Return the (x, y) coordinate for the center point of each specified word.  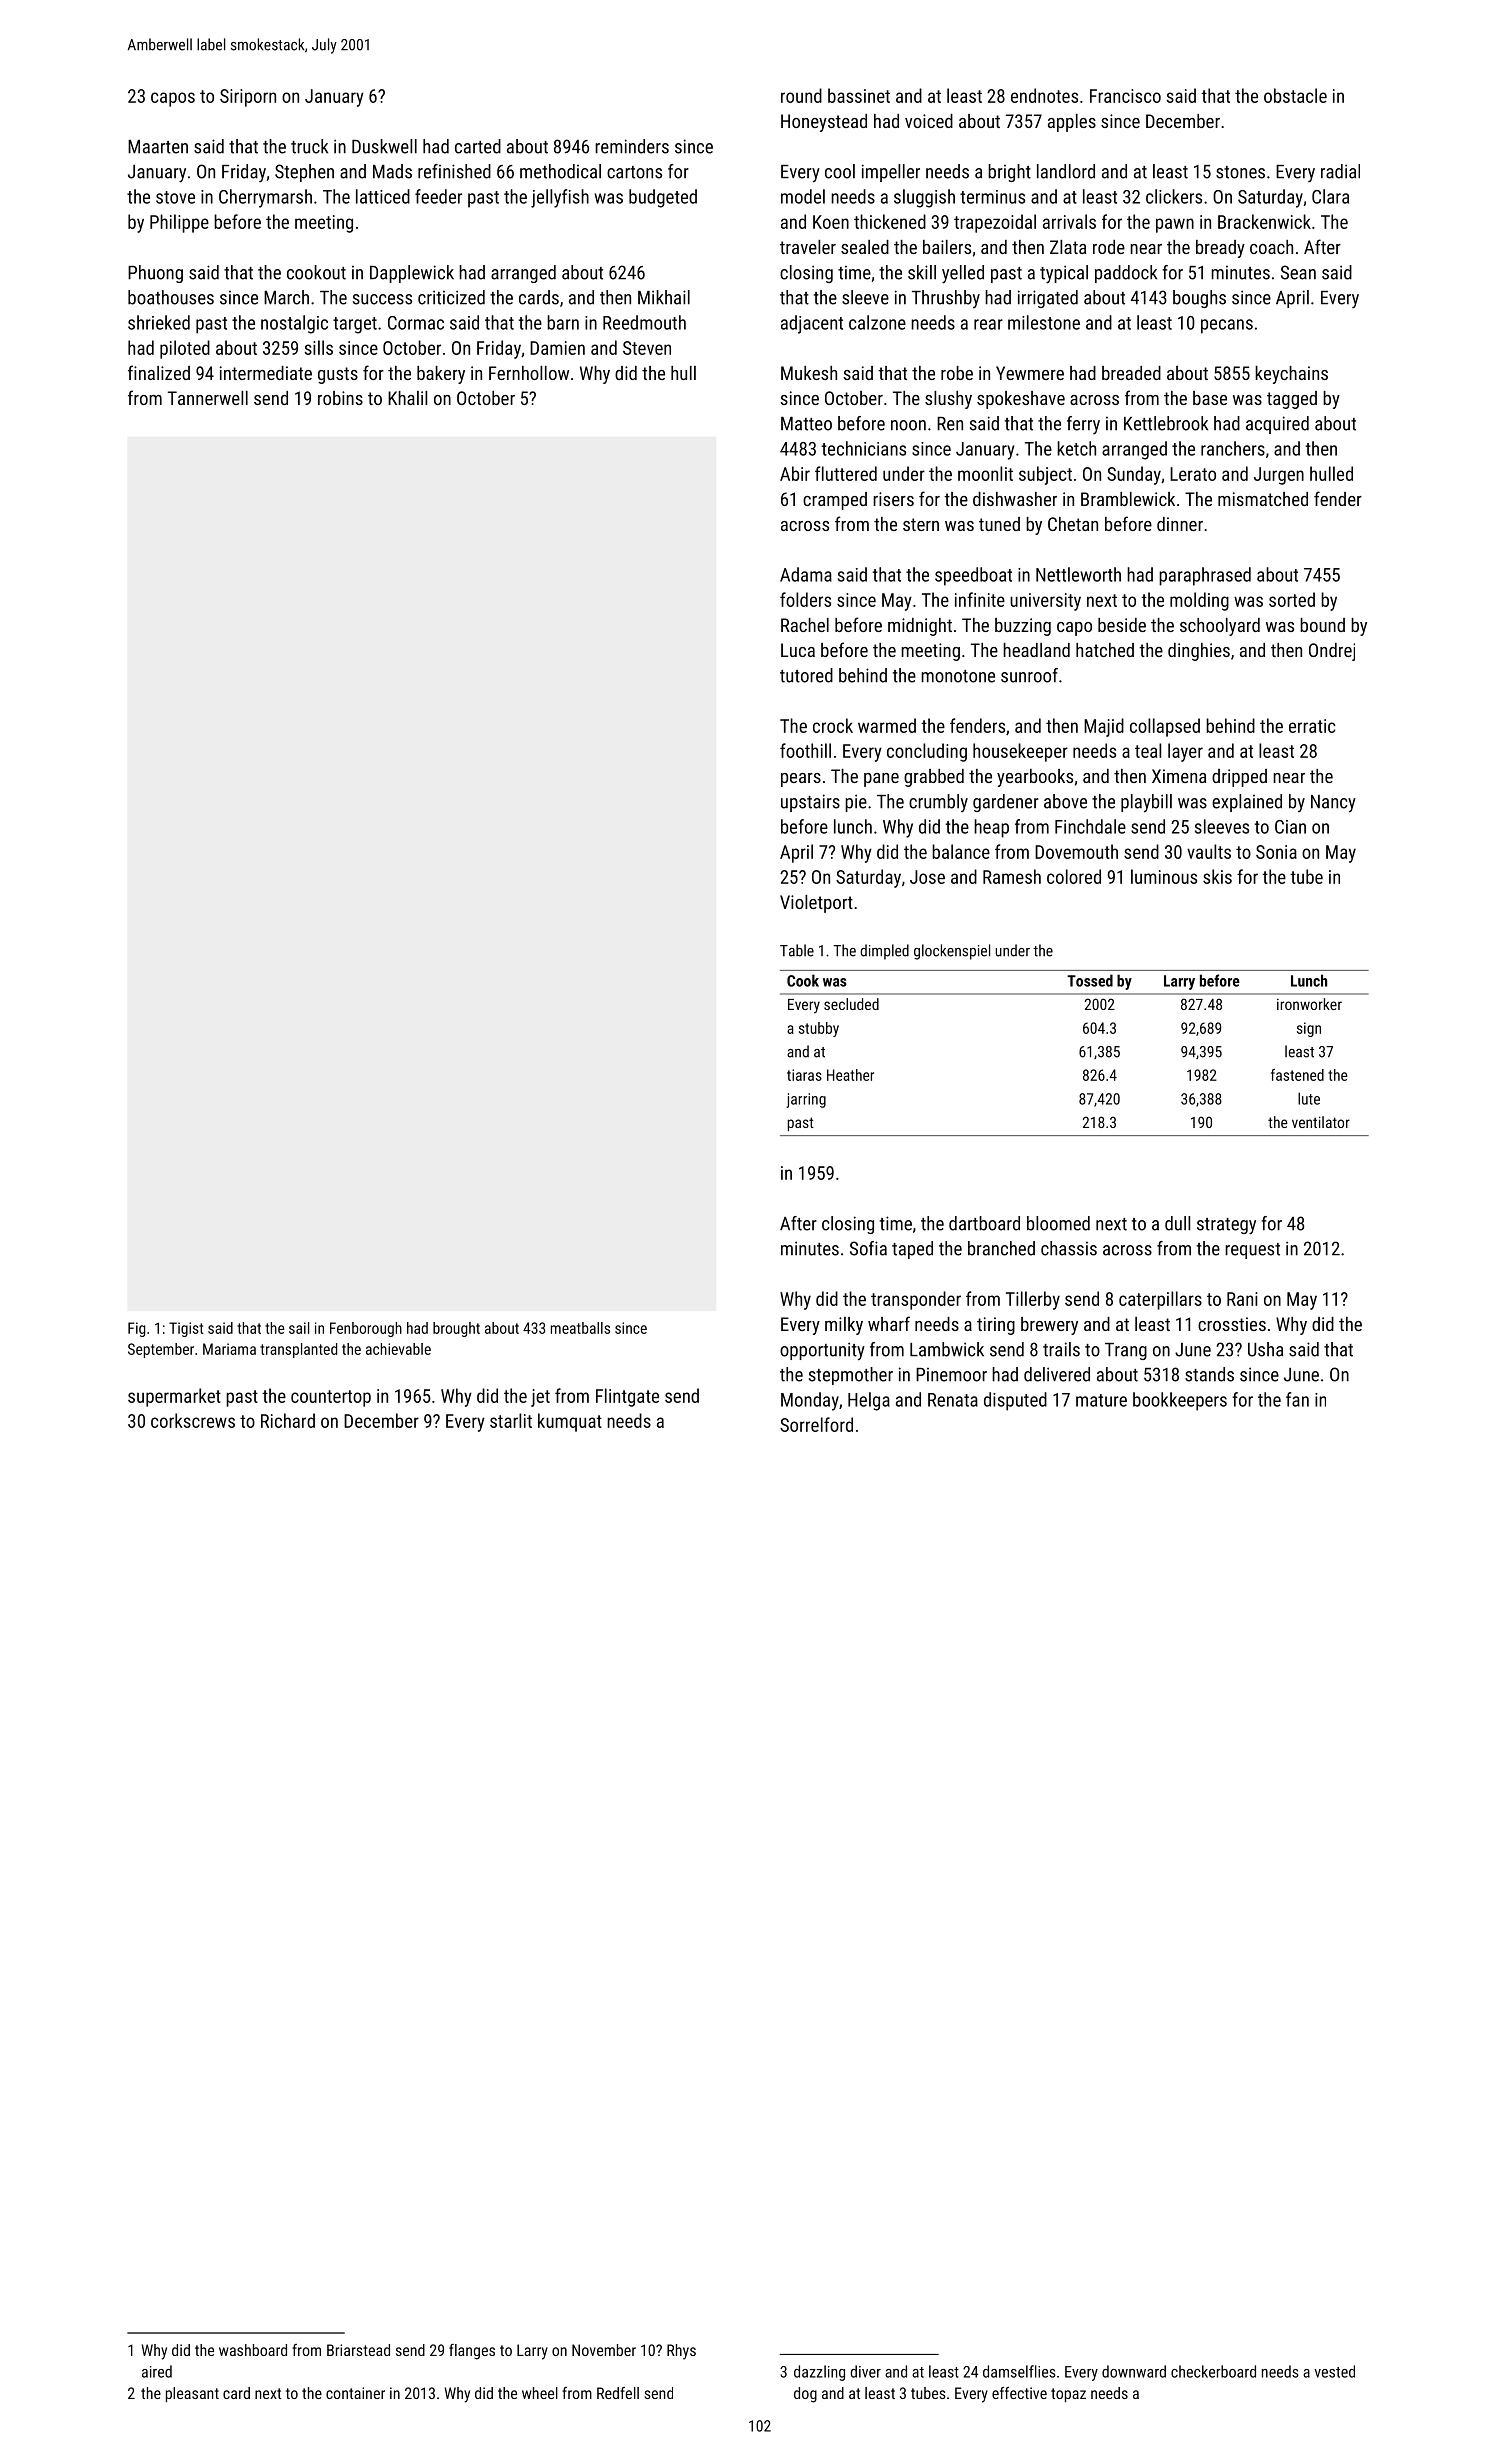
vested (1335, 2371)
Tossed (1090, 980)
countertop (331, 1398)
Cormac (416, 323)
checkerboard (1213, 2371)
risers (893, 499)
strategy (1226, 1226)
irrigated (1048, 299)
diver (866, 2371)
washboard (253, 2350)
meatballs (580, 1328)
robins (340, 398)
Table (797, 950)
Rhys (681, 2352)
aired (157, 2371)
